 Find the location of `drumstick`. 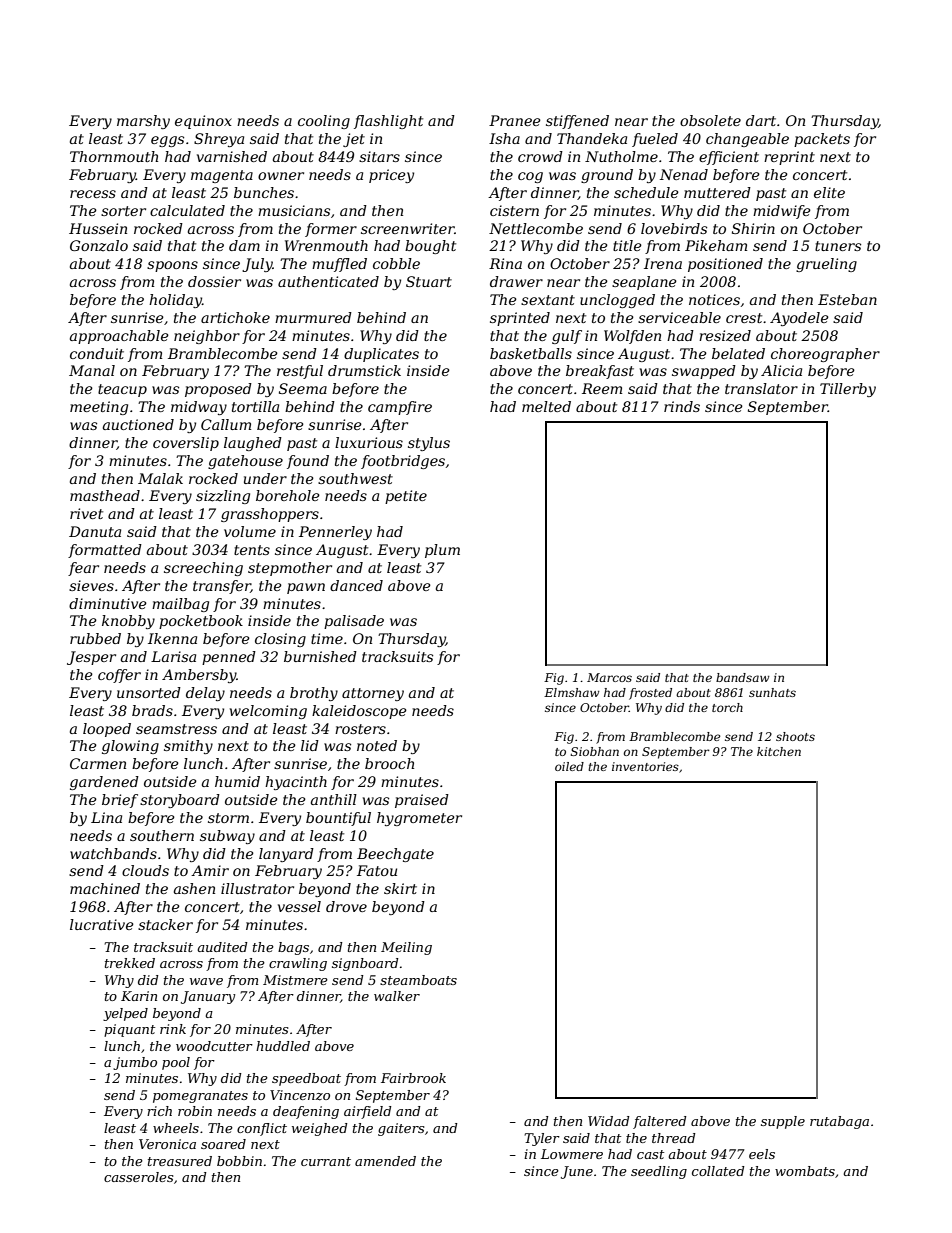

drumstick is located at coordinates (364, 370).
